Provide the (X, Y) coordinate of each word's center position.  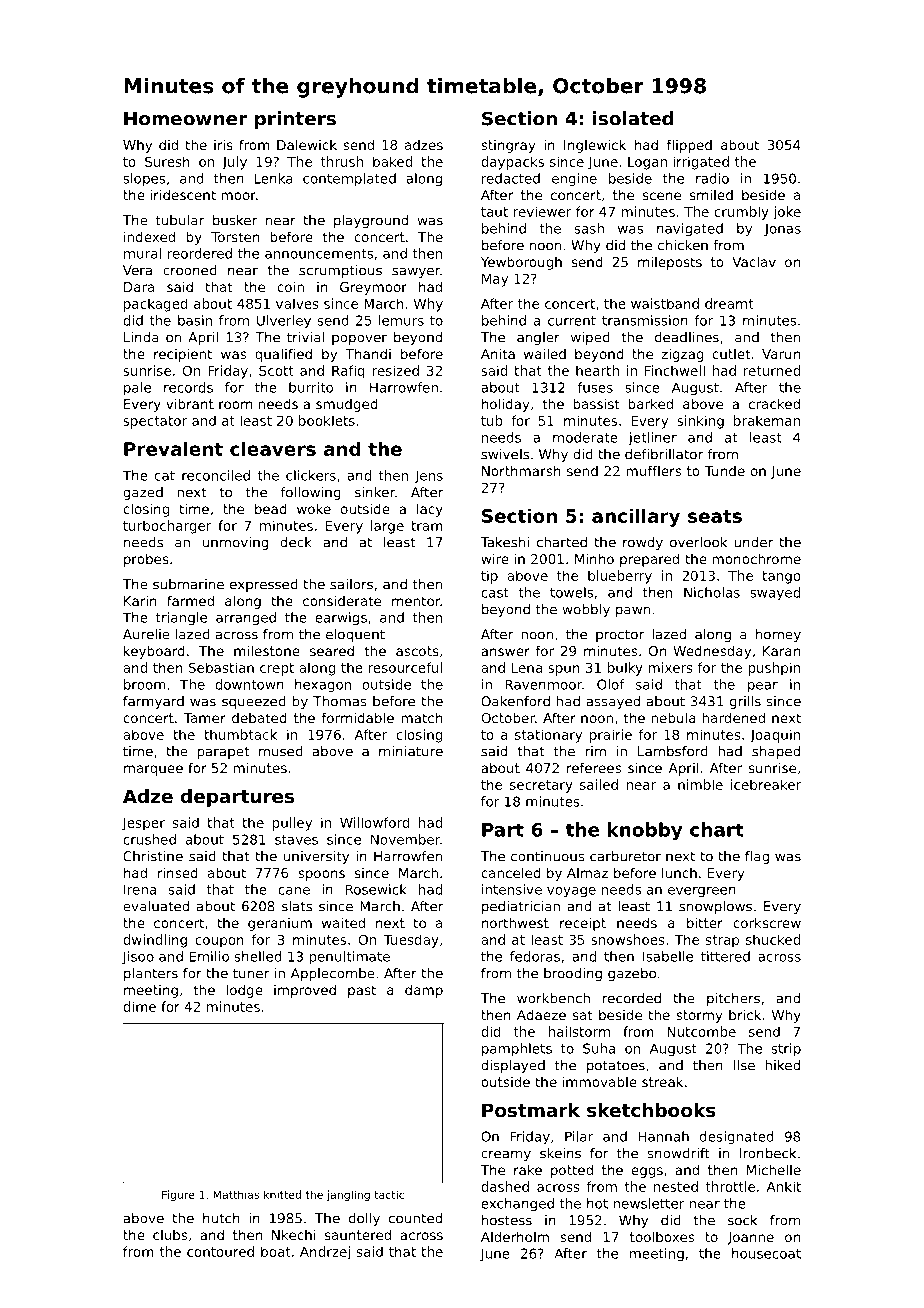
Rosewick (376, 889)
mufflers (654, 470)
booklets (327, 420)
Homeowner (185, 119)
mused (281, 751)
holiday (505, 405)
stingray (508, 146)
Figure (178, 1195)
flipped (689, 146)
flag (757, 857)
